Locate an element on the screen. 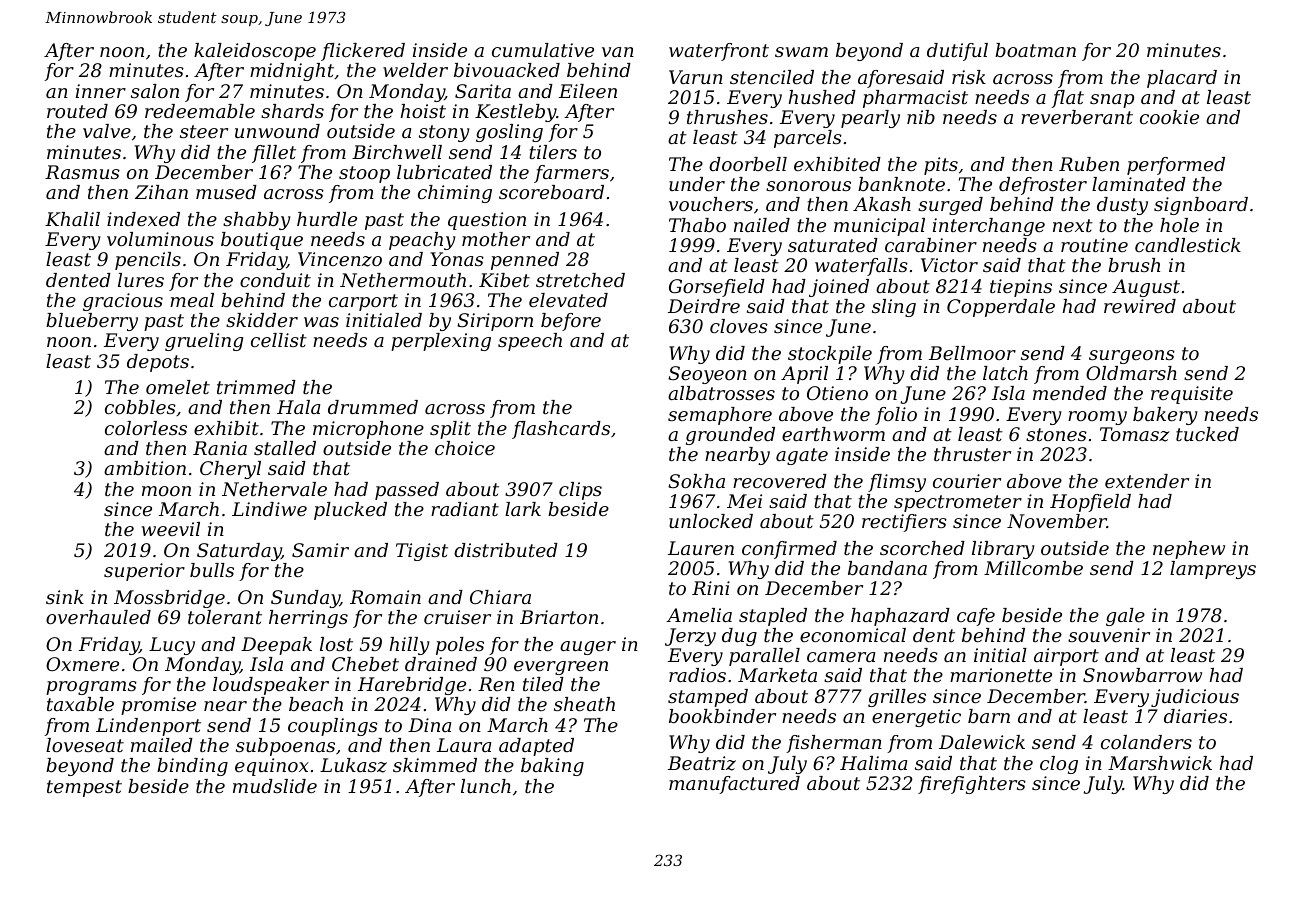 The width and height of the screenshot is (1308, 924). waterfront is located at coordinates (719, 52).
